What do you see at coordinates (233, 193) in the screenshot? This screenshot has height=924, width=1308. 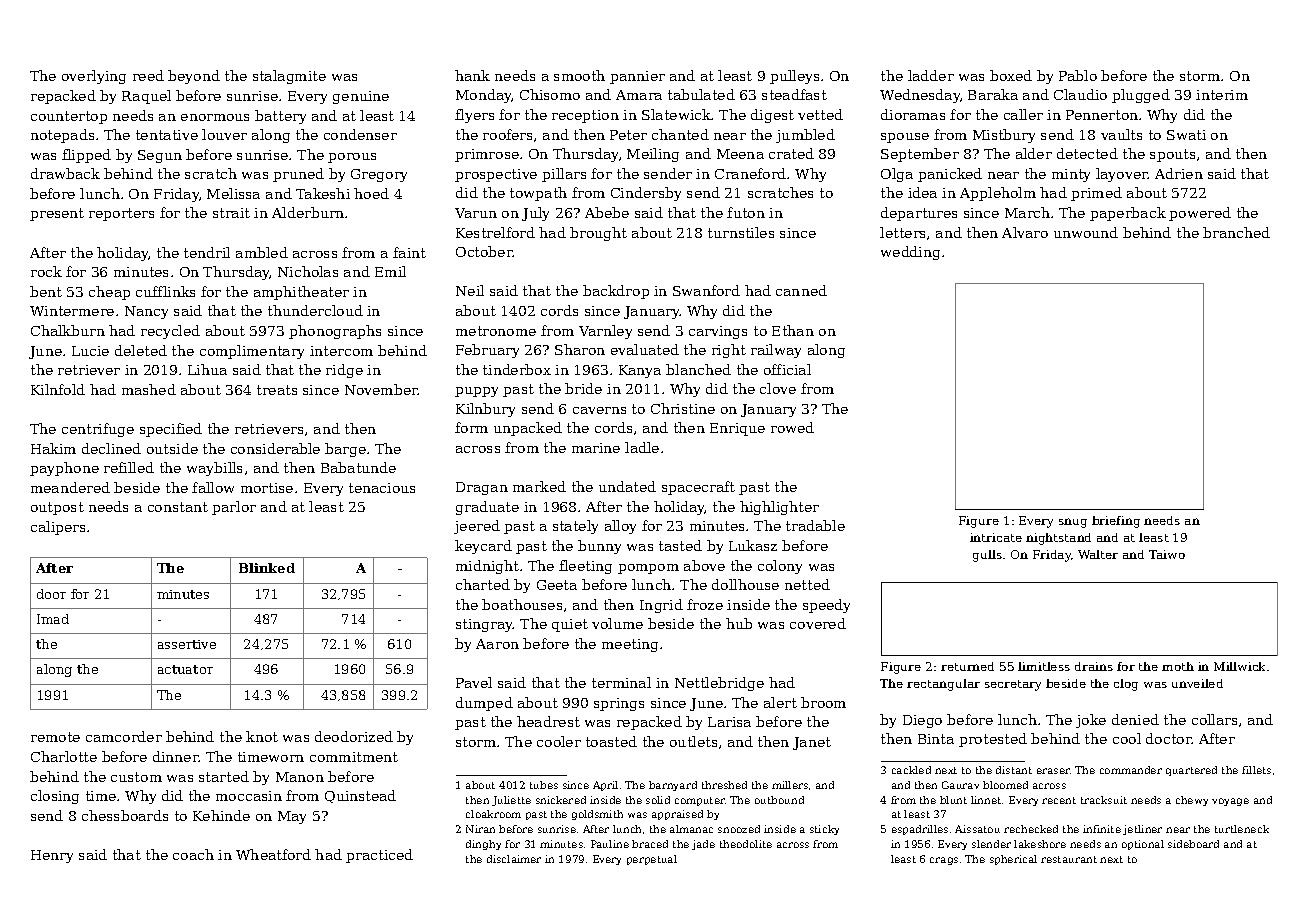 I see `Melissa` at bounding box center [233, 193].
